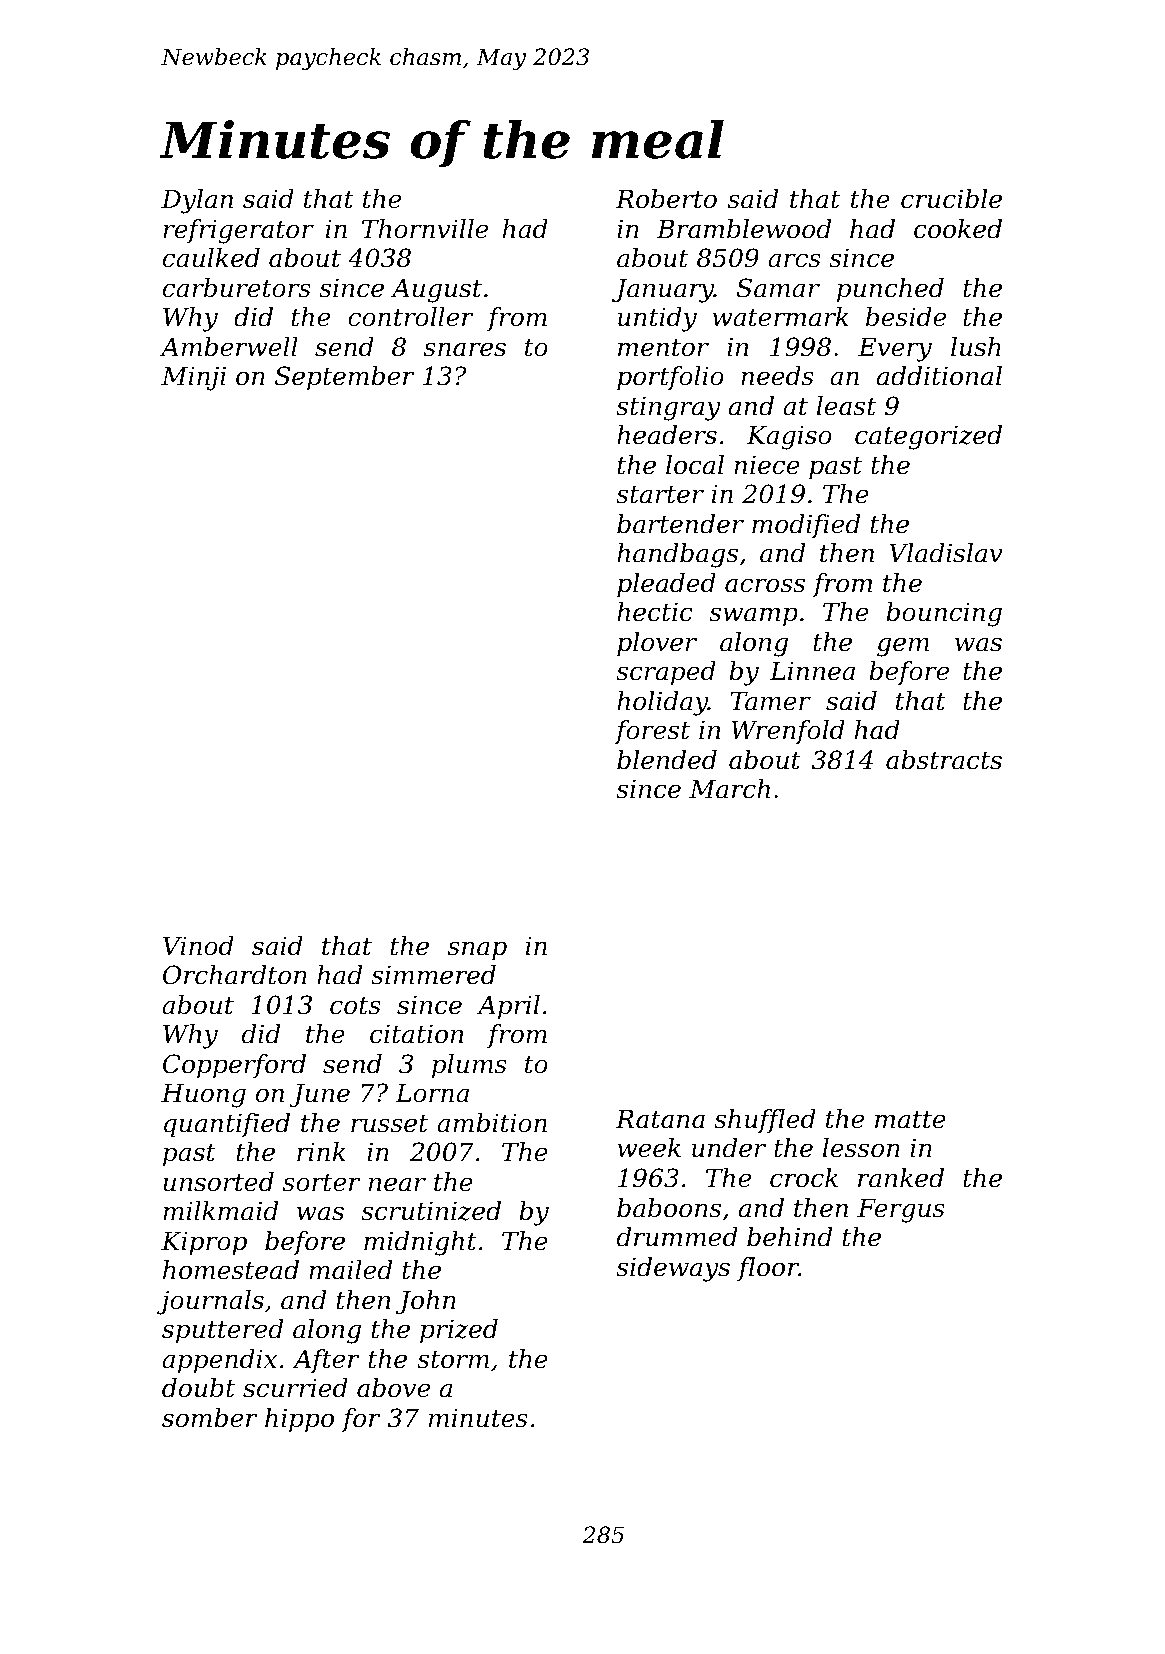  I want to click on Thornville, so click(425, 229).
